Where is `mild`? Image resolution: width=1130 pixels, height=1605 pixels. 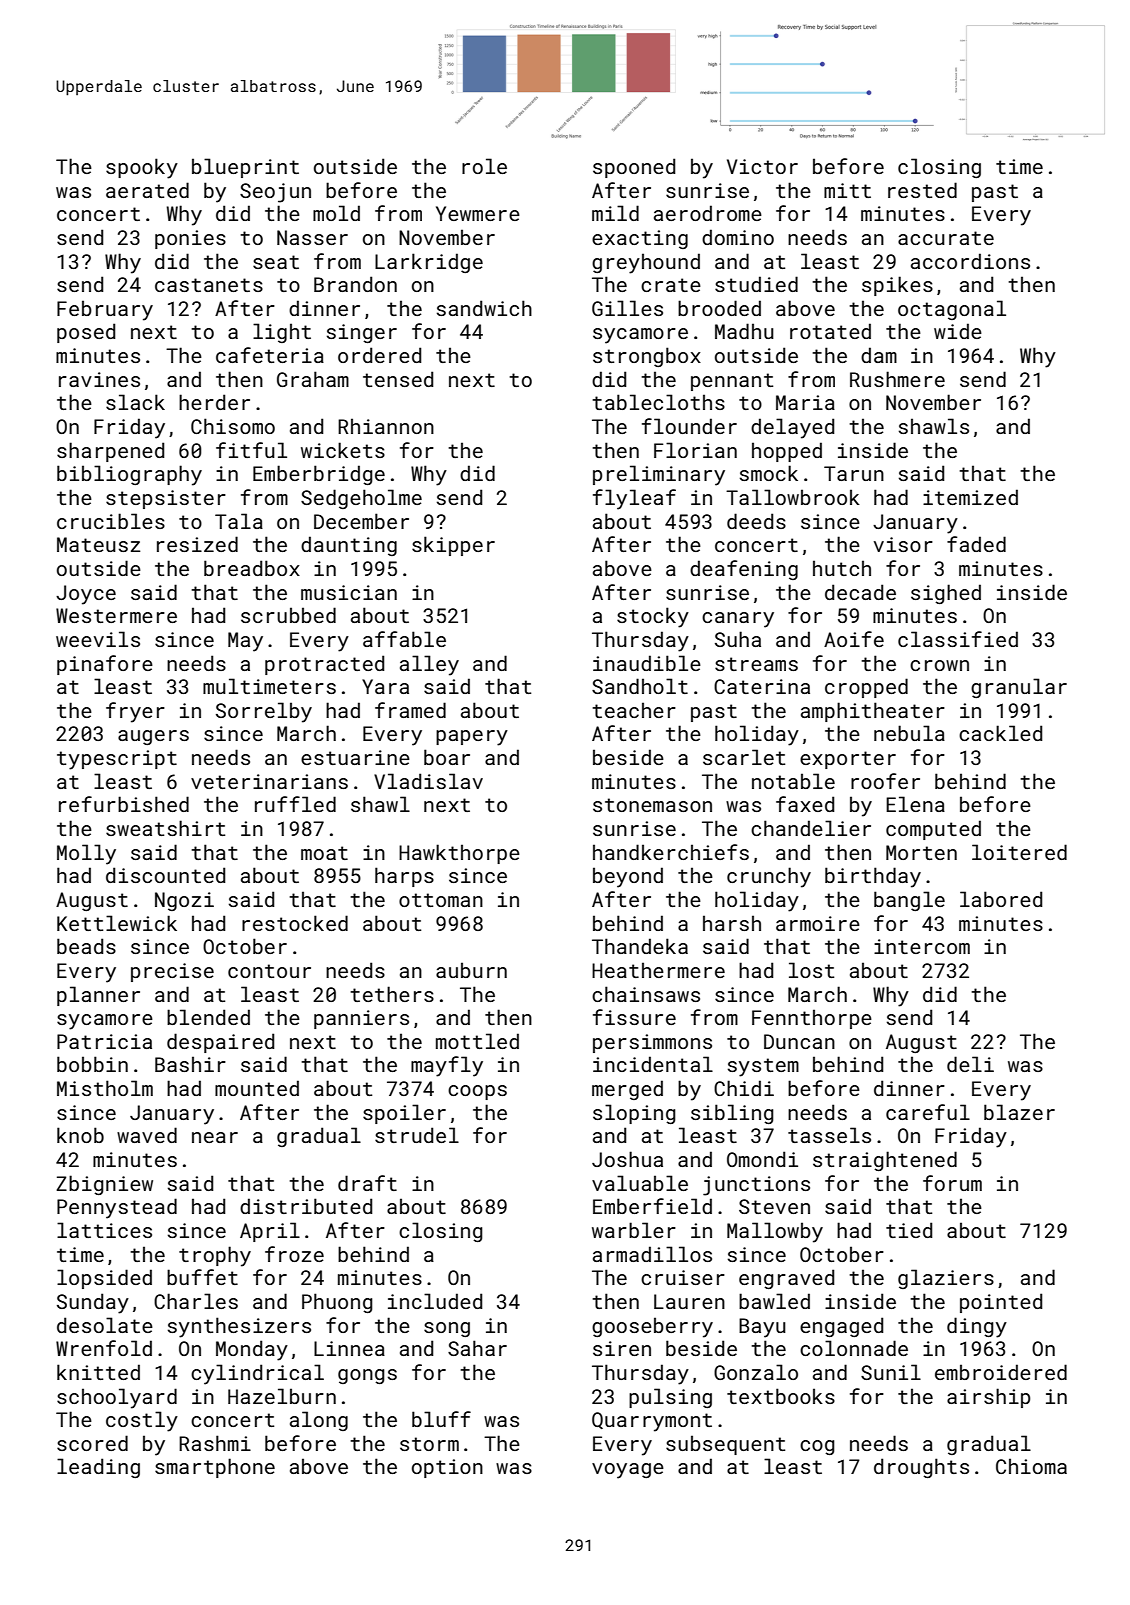
mild is located at coordinates (615, 213).
